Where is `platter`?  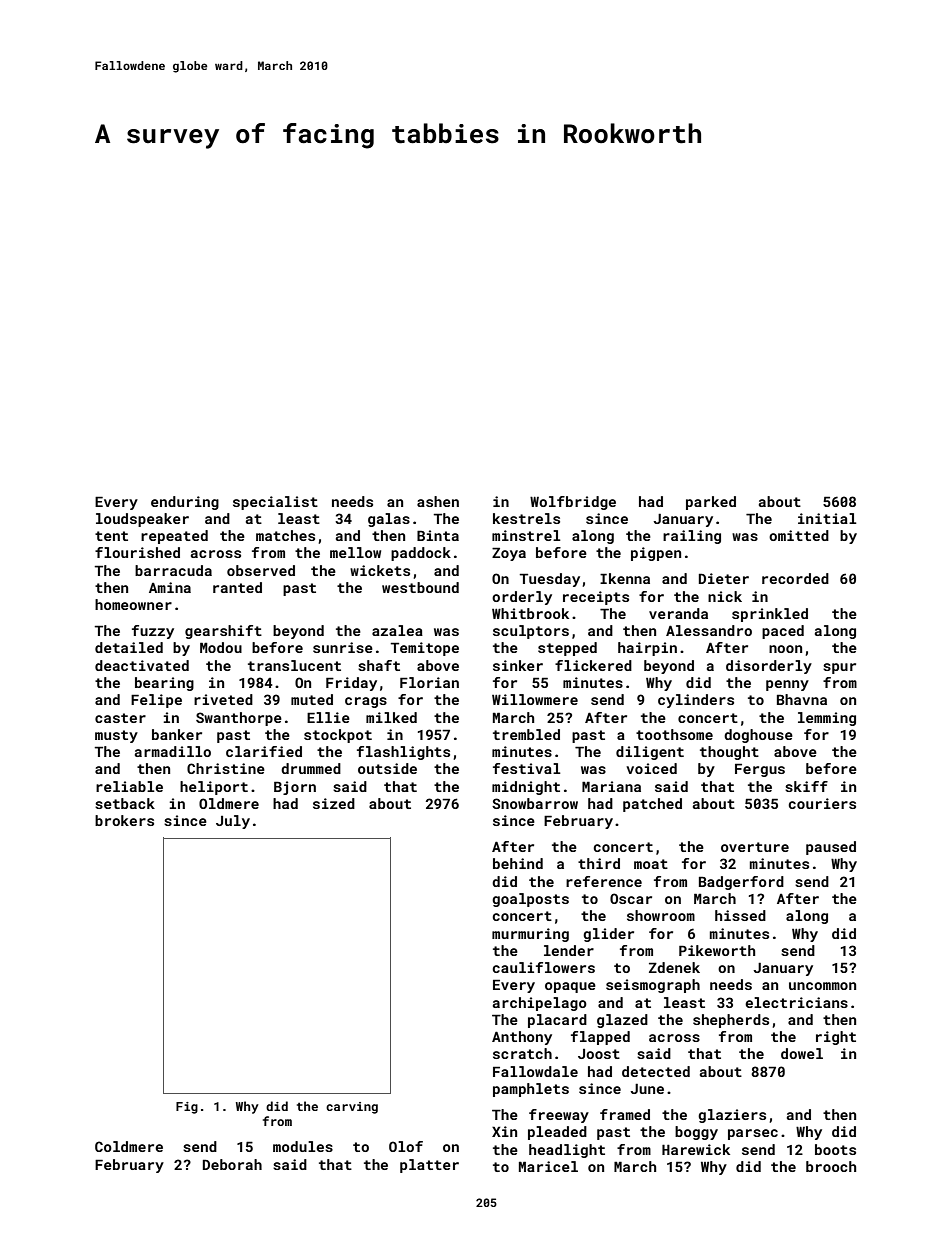
platter is located at coordinates (429, 1166).
